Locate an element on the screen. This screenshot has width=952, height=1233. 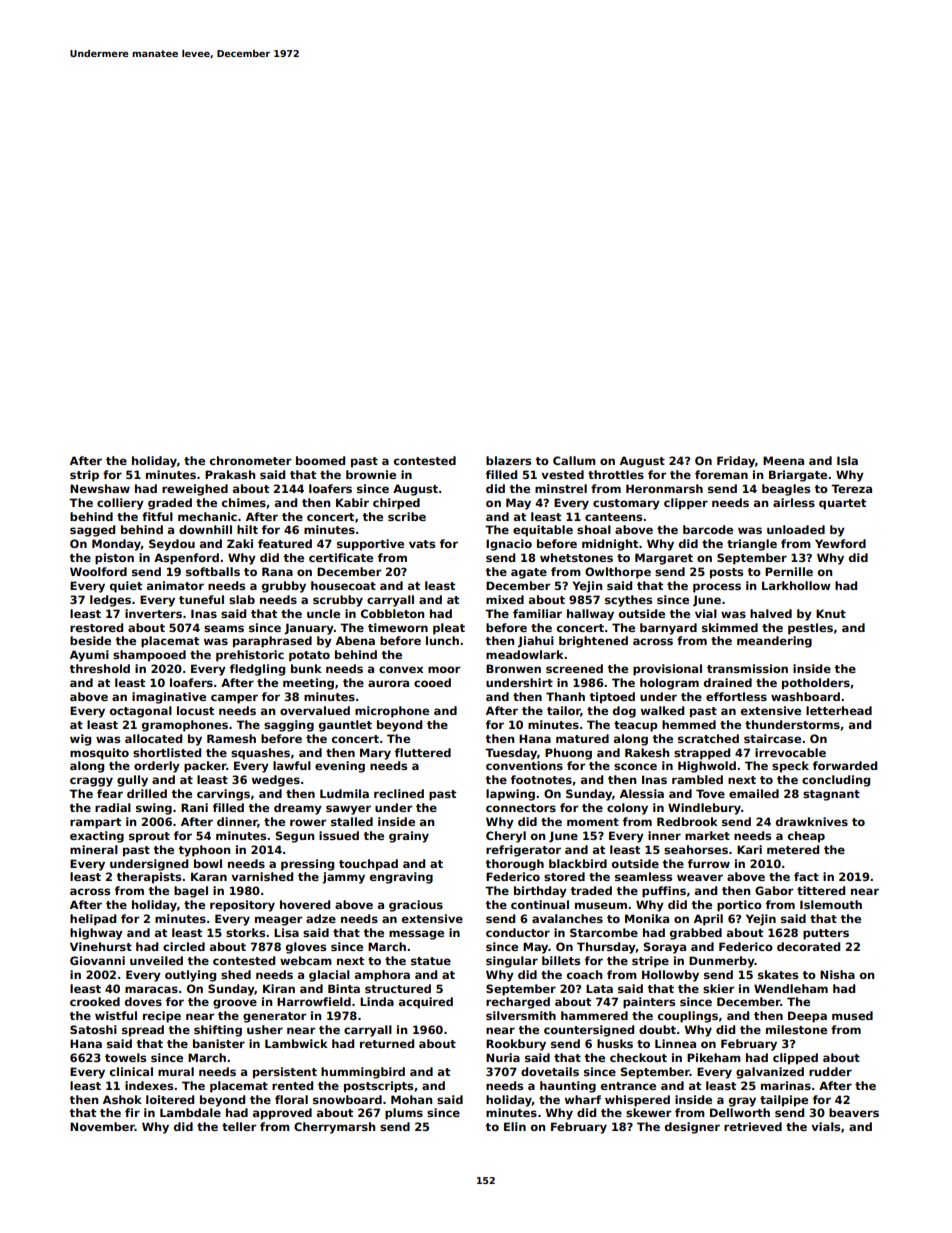
mosquito is located at coordinates (99, 754).
